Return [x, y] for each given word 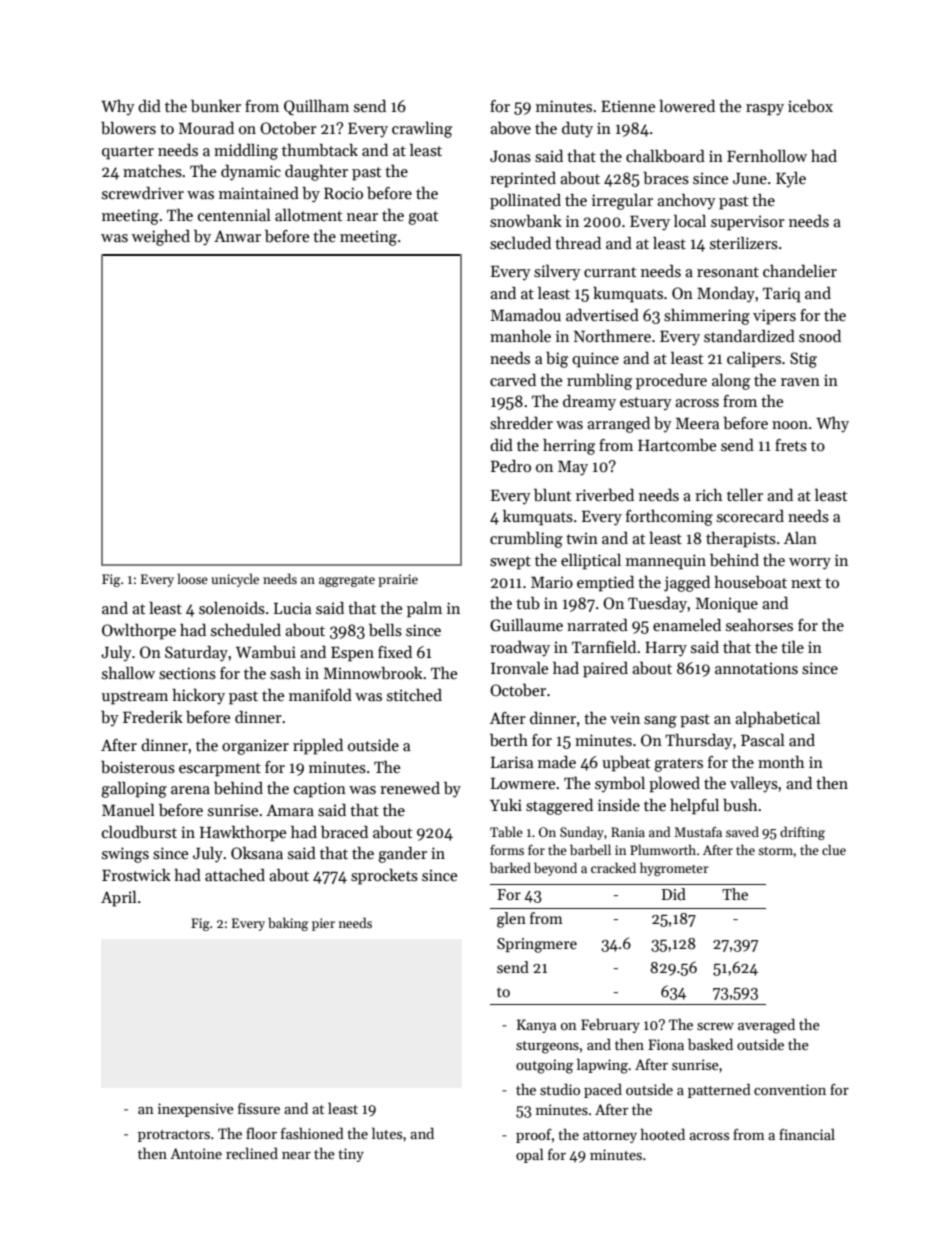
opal [530, 1155]
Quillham [316, 107]
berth [509, 740]
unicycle [235, 580]
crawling [422, 130]
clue [834, 849]
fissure [259, 1108]
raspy [765, 110]
